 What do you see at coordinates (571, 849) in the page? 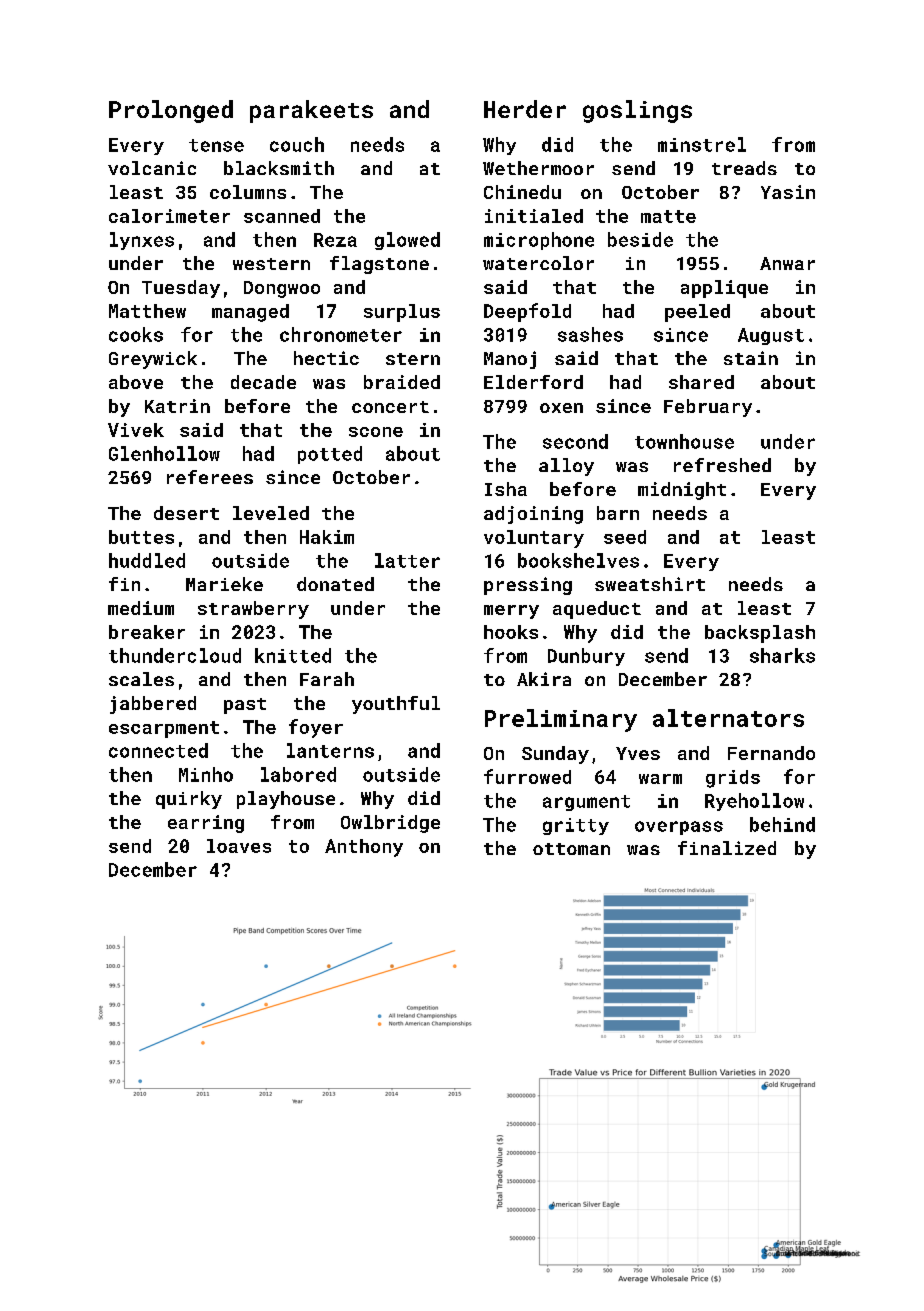
I see `ottoman` at bounding box center [571, 849].
